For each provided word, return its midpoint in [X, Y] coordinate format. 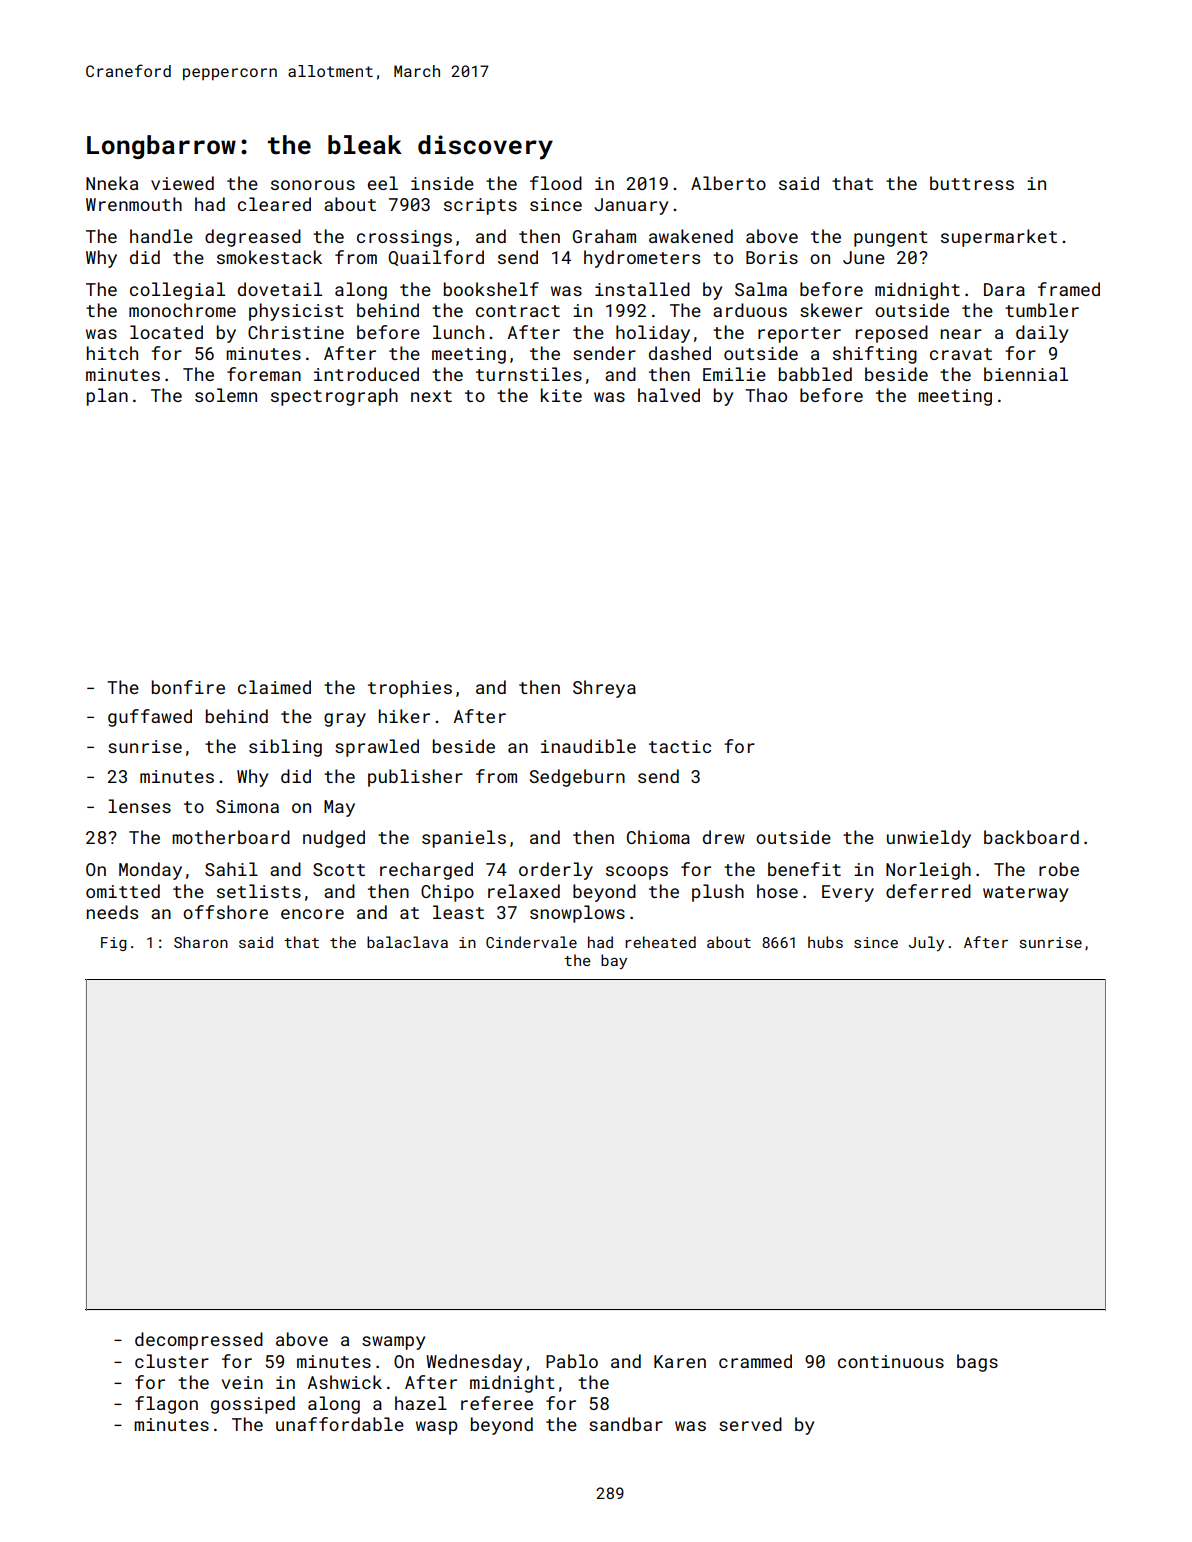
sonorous [313, 185]
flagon [166, 1405]
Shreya [604, 689]
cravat [961, 354]
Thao [766, 395]
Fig [114, 944]
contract [518, 311]
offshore [225, 912]
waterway [1025, 894]
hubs [825, 942]
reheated [660, 942]
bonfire [188, 687]
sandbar [626, 1424]
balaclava [407, 942]
